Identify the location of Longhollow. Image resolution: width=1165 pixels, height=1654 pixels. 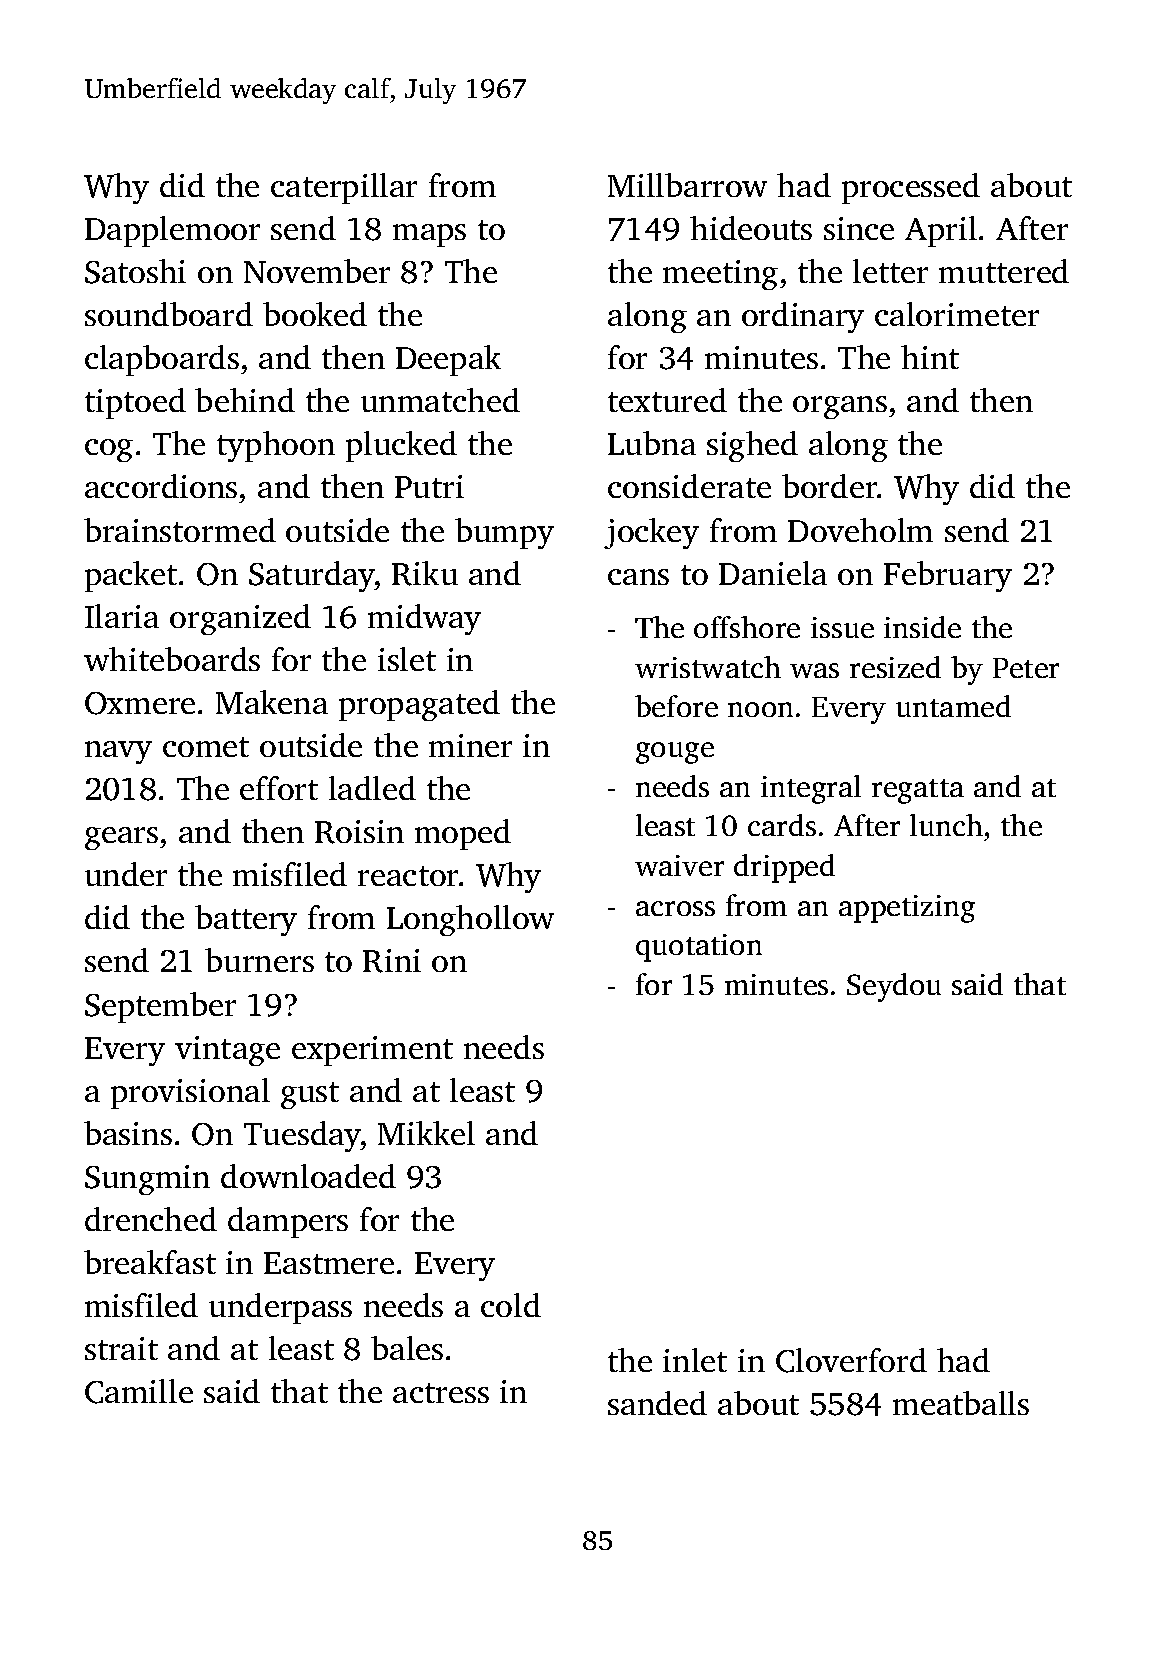
(470, 920).
